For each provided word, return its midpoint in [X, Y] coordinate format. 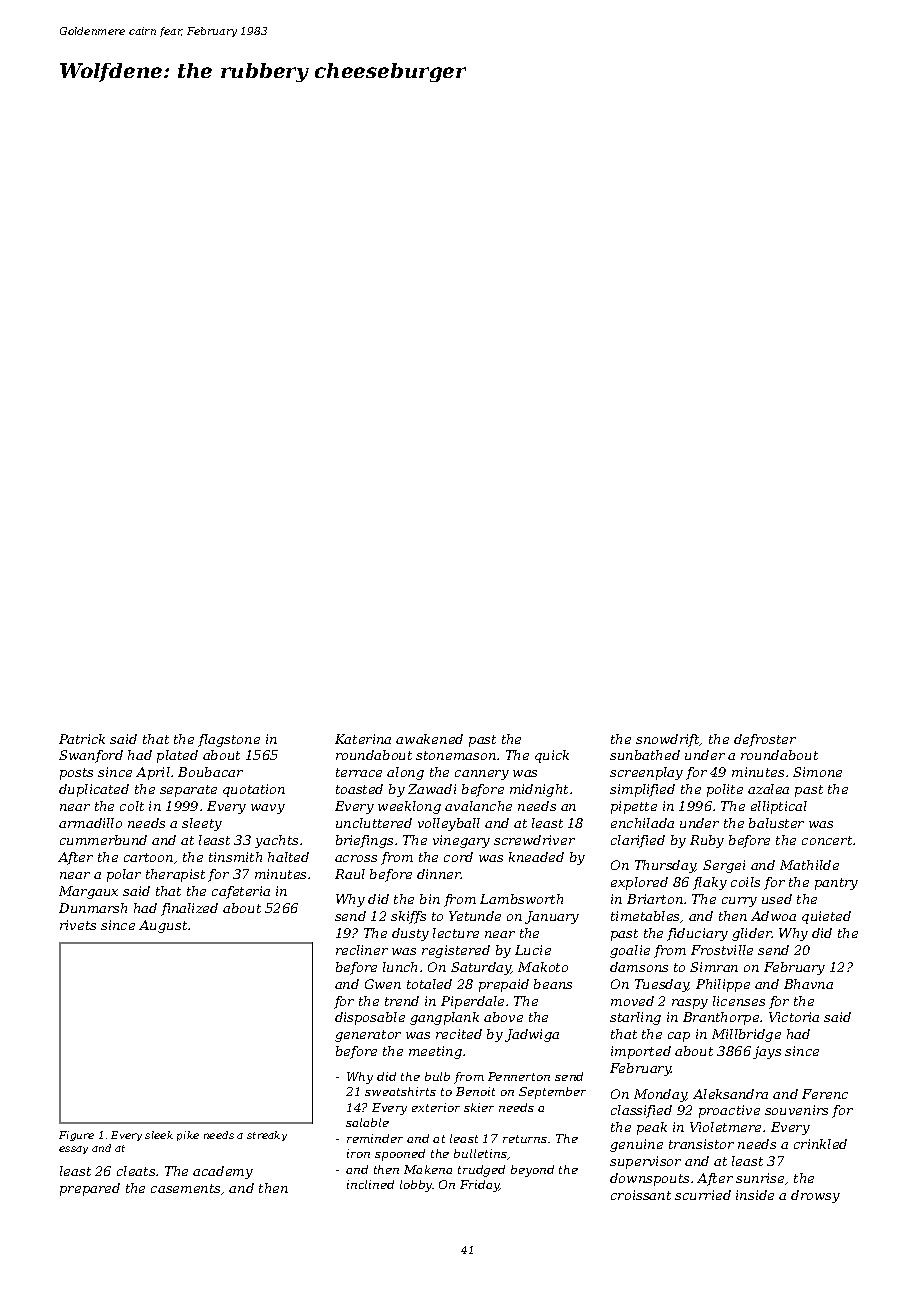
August [163, 926]
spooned [400, 1155]
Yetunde [475, 916]
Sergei [724, 866]
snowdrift [668, 740]
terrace [359, 772]
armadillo [90, 823]
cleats [136, 1171]
